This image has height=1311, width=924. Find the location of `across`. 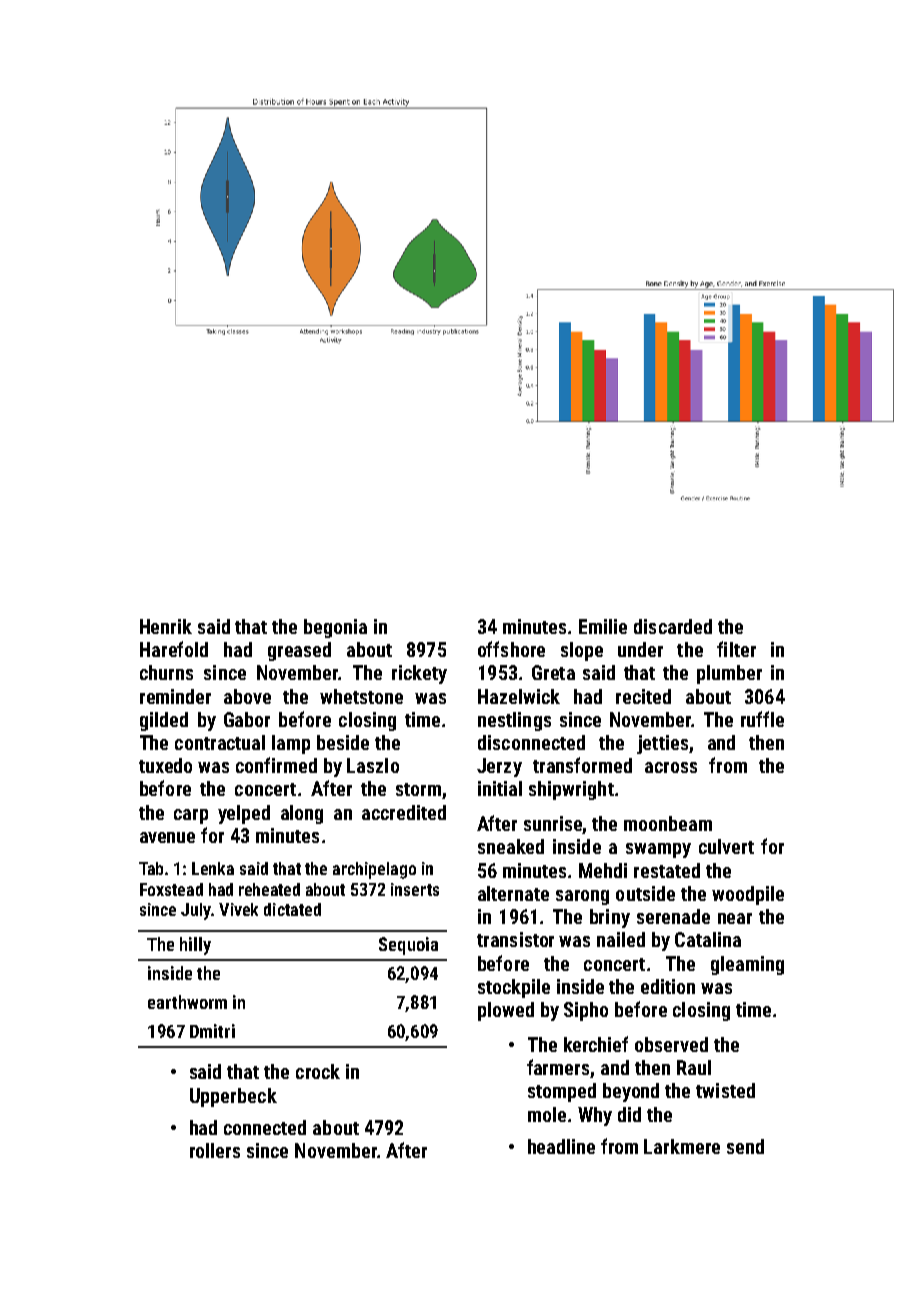

across is located at coordinates (671, 767).
